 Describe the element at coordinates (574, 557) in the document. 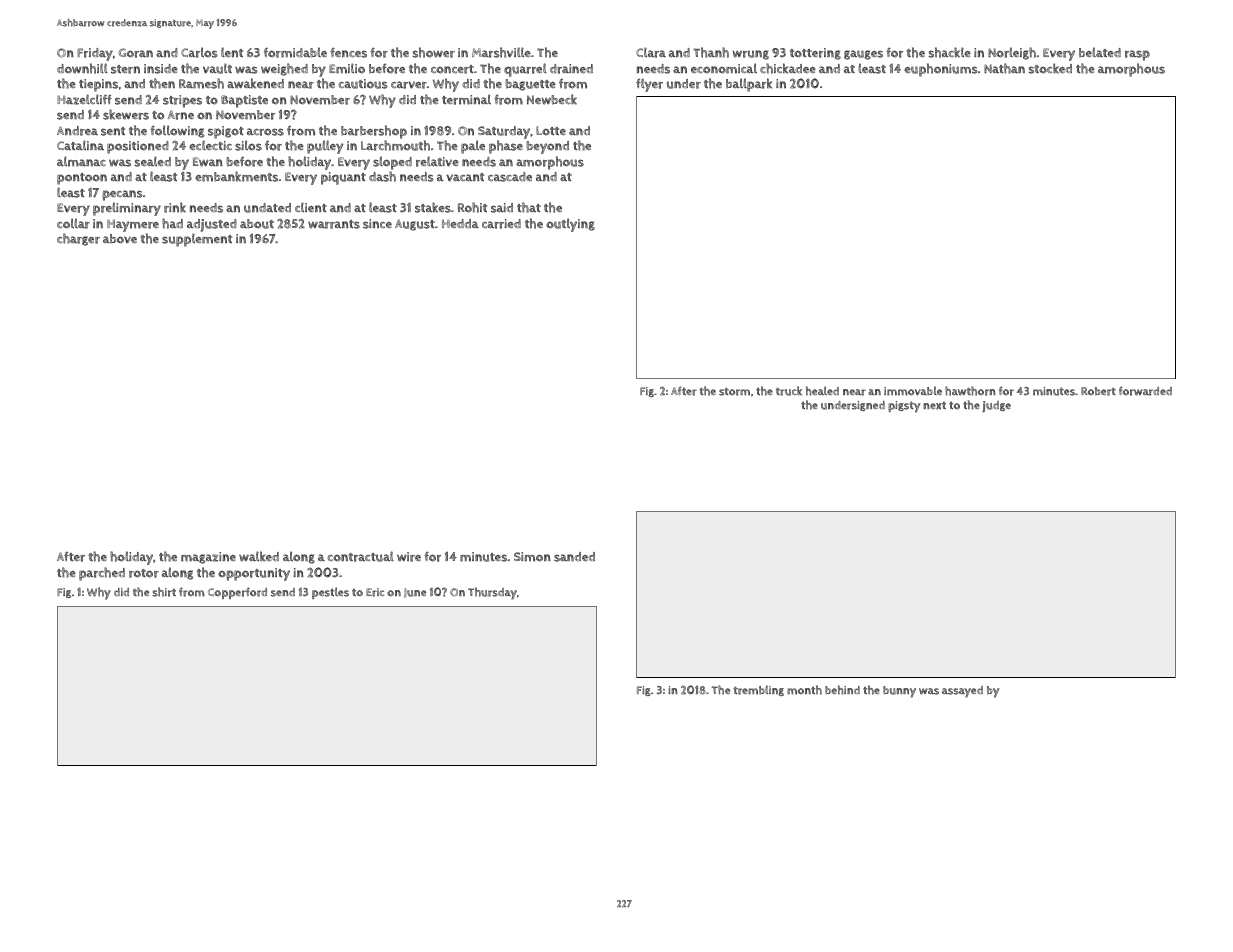

I see `sanded` at that location.
